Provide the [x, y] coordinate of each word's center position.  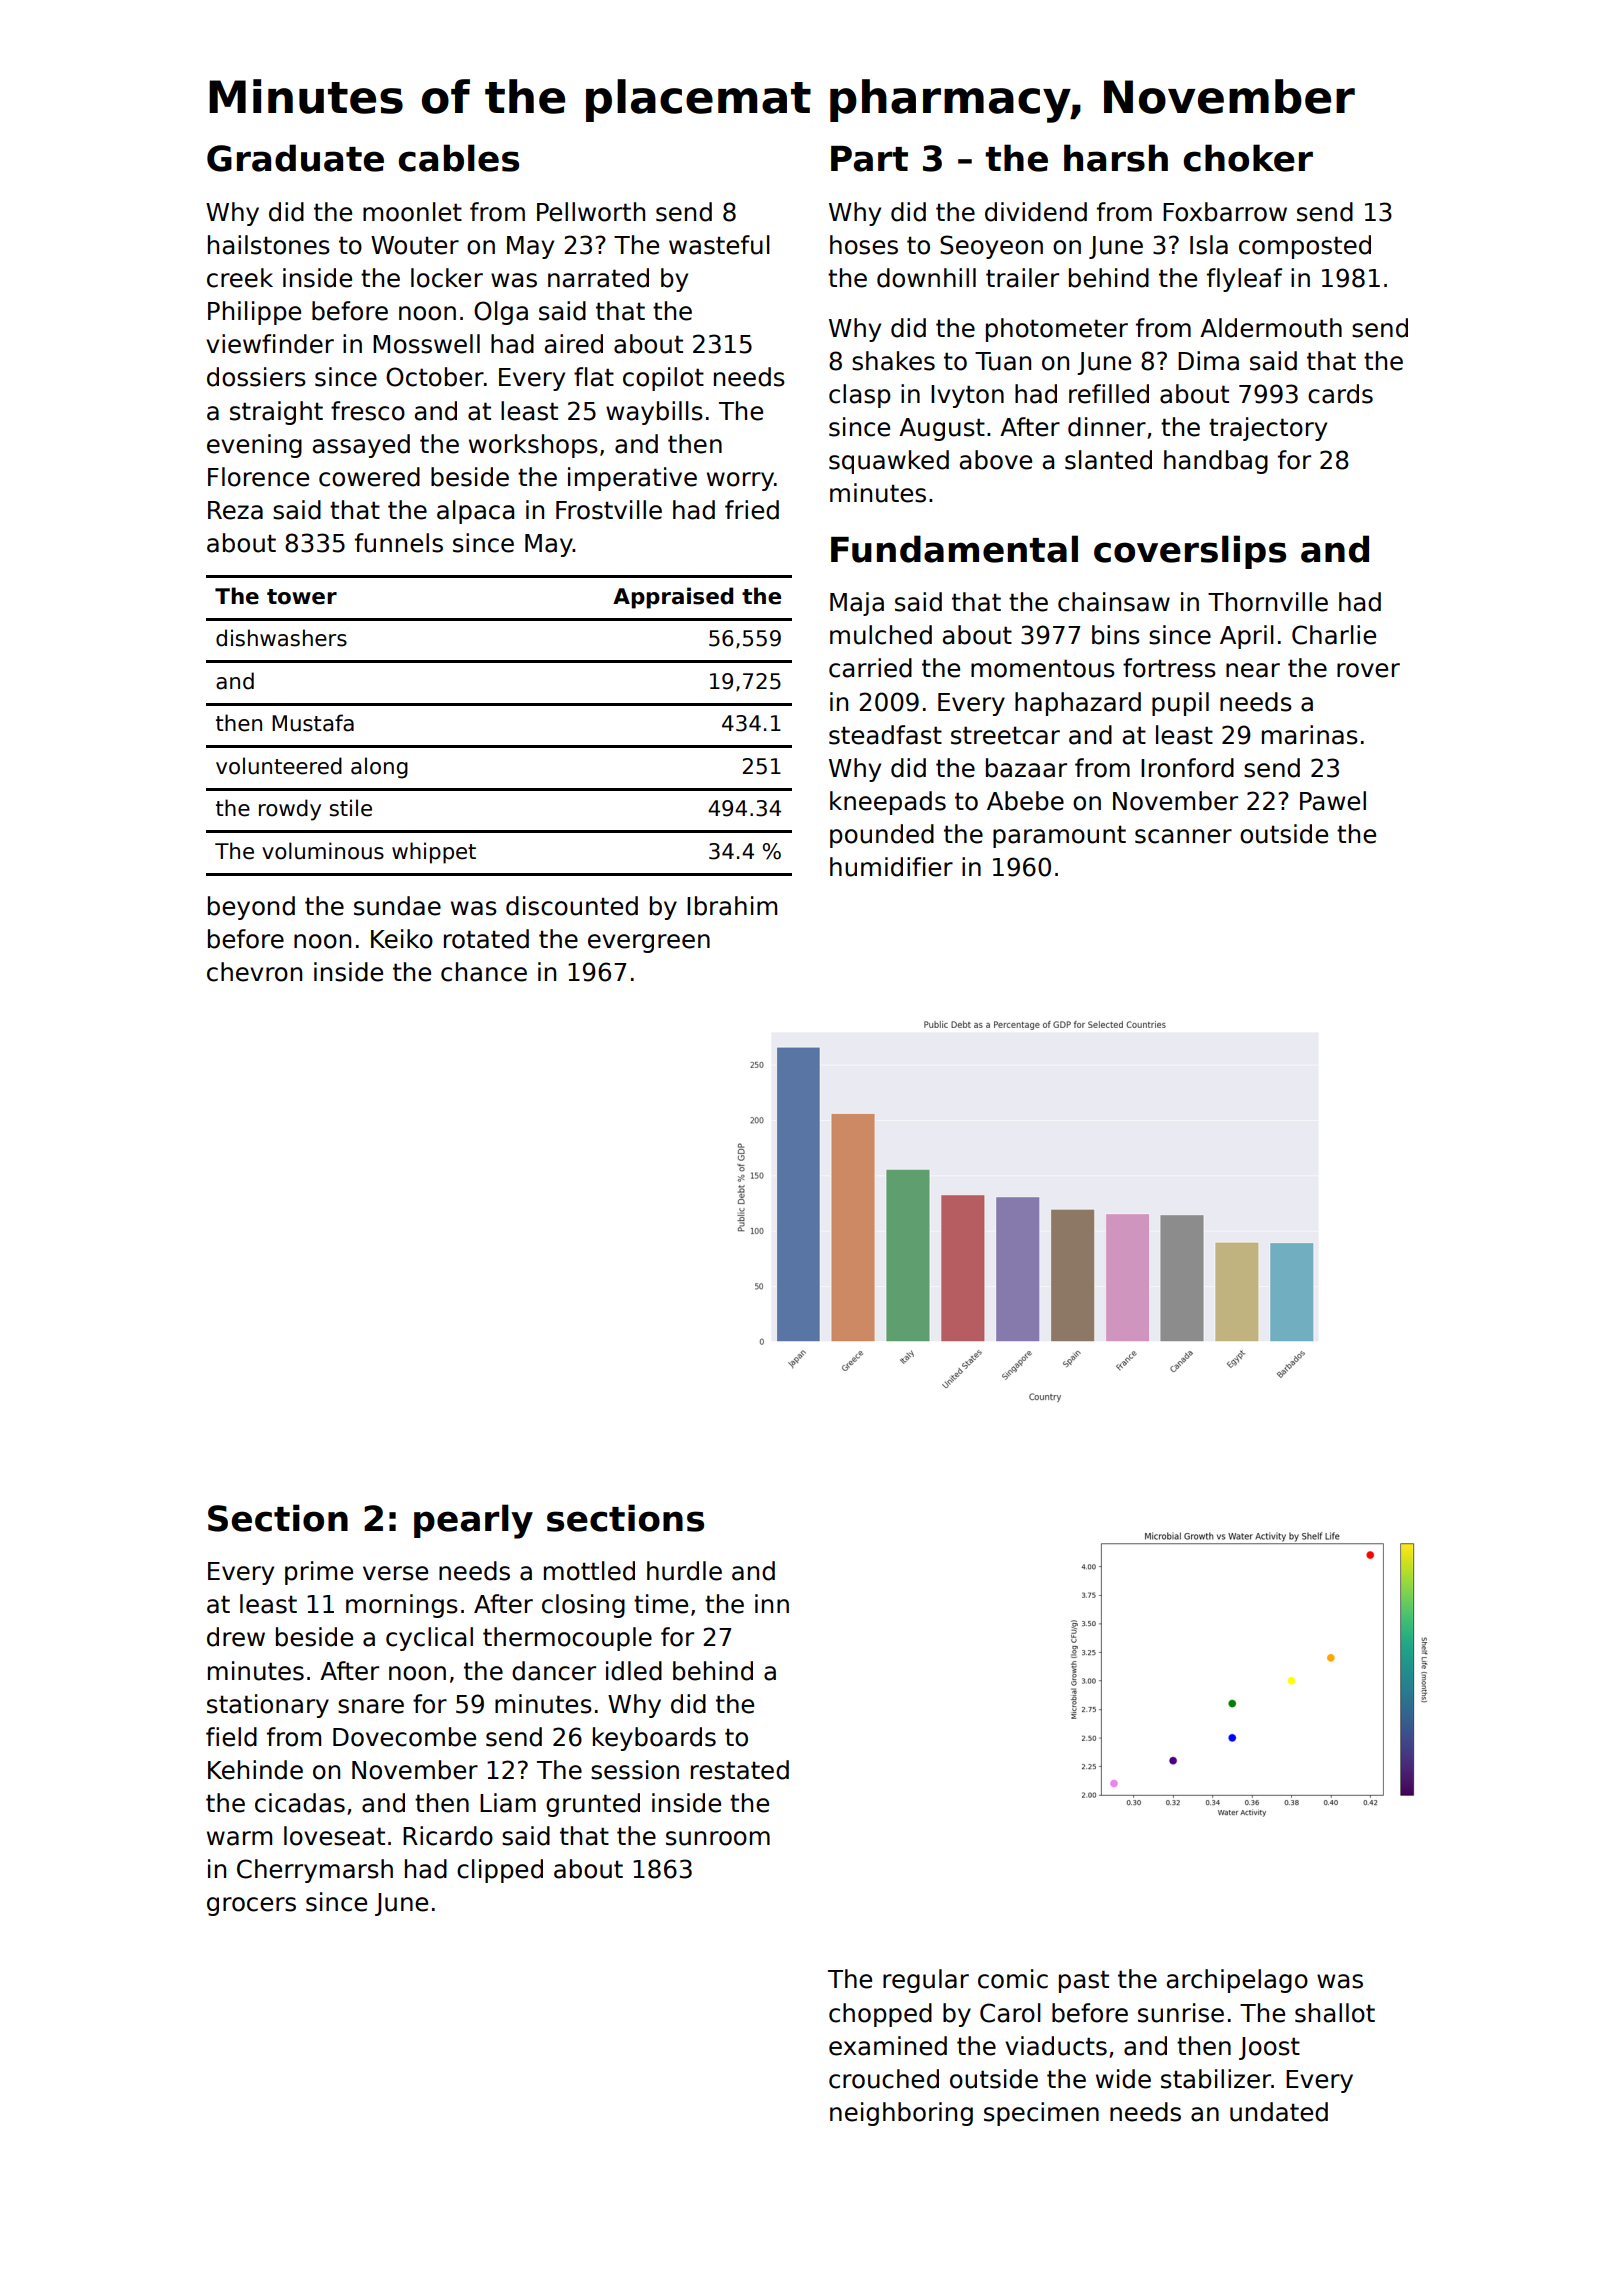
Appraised [673, 598]
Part [869, 159]
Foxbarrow [1225, 212]
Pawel [1333, 801]
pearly [473, 1521]
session [635, 1770]
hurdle [684, 1571]
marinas [1310, 735]
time [661, 1604]
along [379, 768]
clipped [500, 1871]
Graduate [295, 158]
